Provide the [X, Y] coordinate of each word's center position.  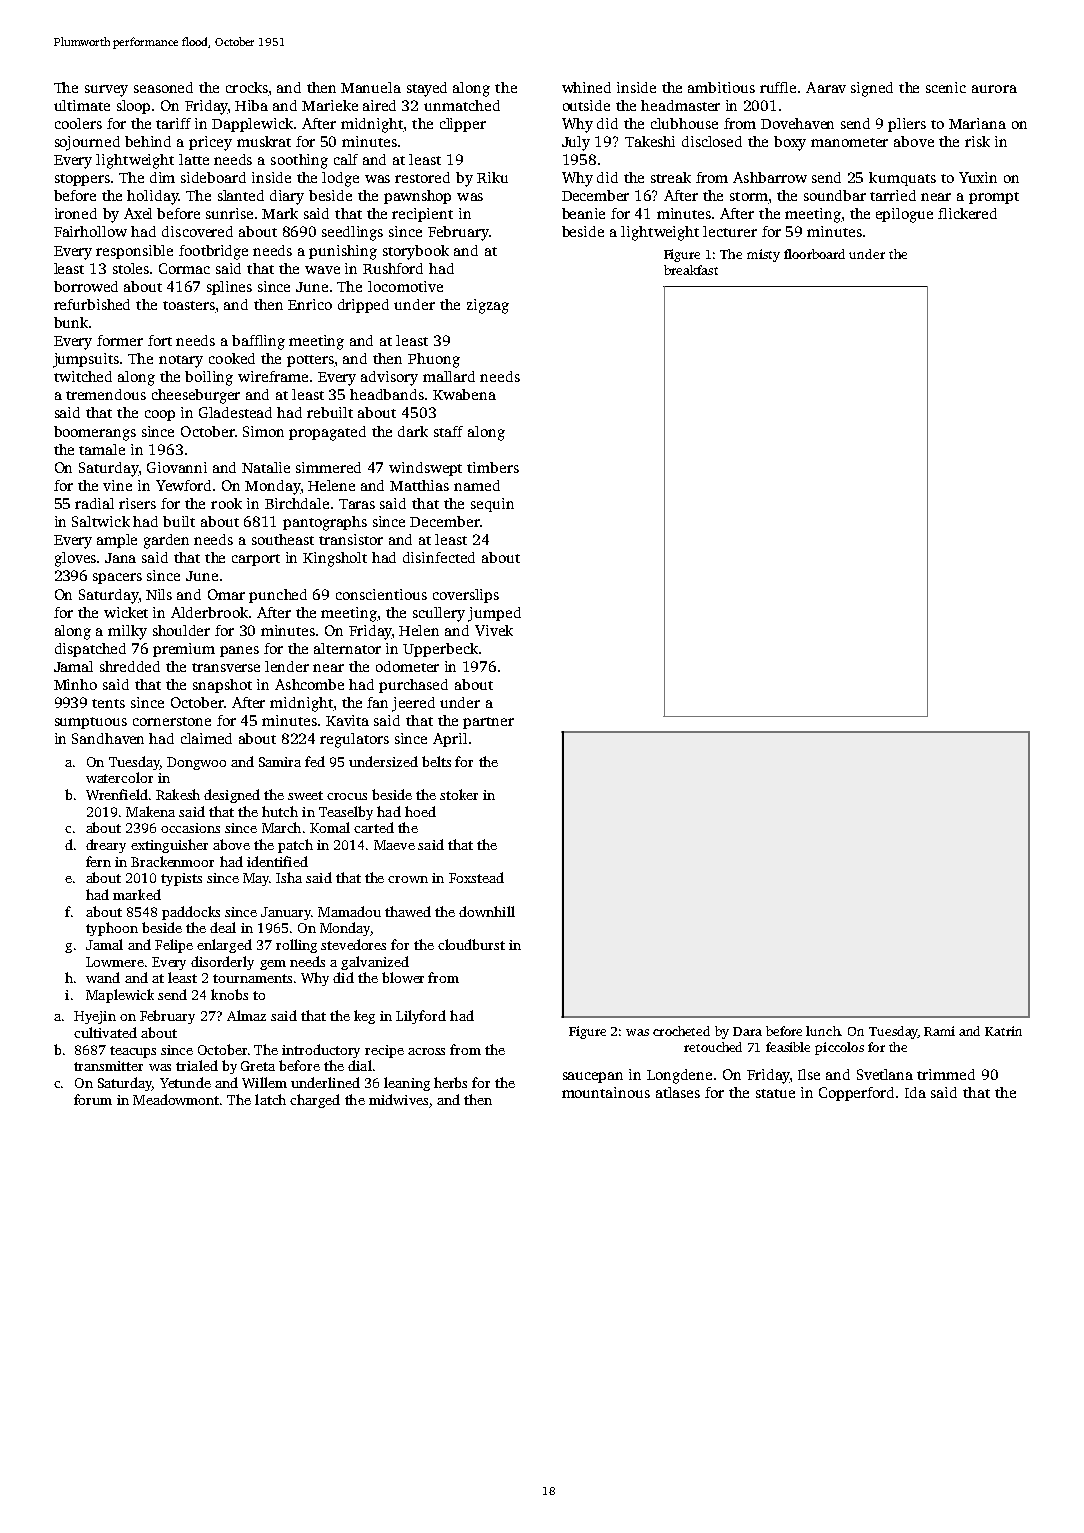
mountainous [606, 1092]
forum [93, 1099]
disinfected [439, 557]
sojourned [87, 143]
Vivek [494, 630]
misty [763, 255]
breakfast [691, 270]
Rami [939, 1031]
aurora [994, 89]
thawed [408, 911]
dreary [106, 846]
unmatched [462, 105]
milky [127, 632]
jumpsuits [86, 360]
